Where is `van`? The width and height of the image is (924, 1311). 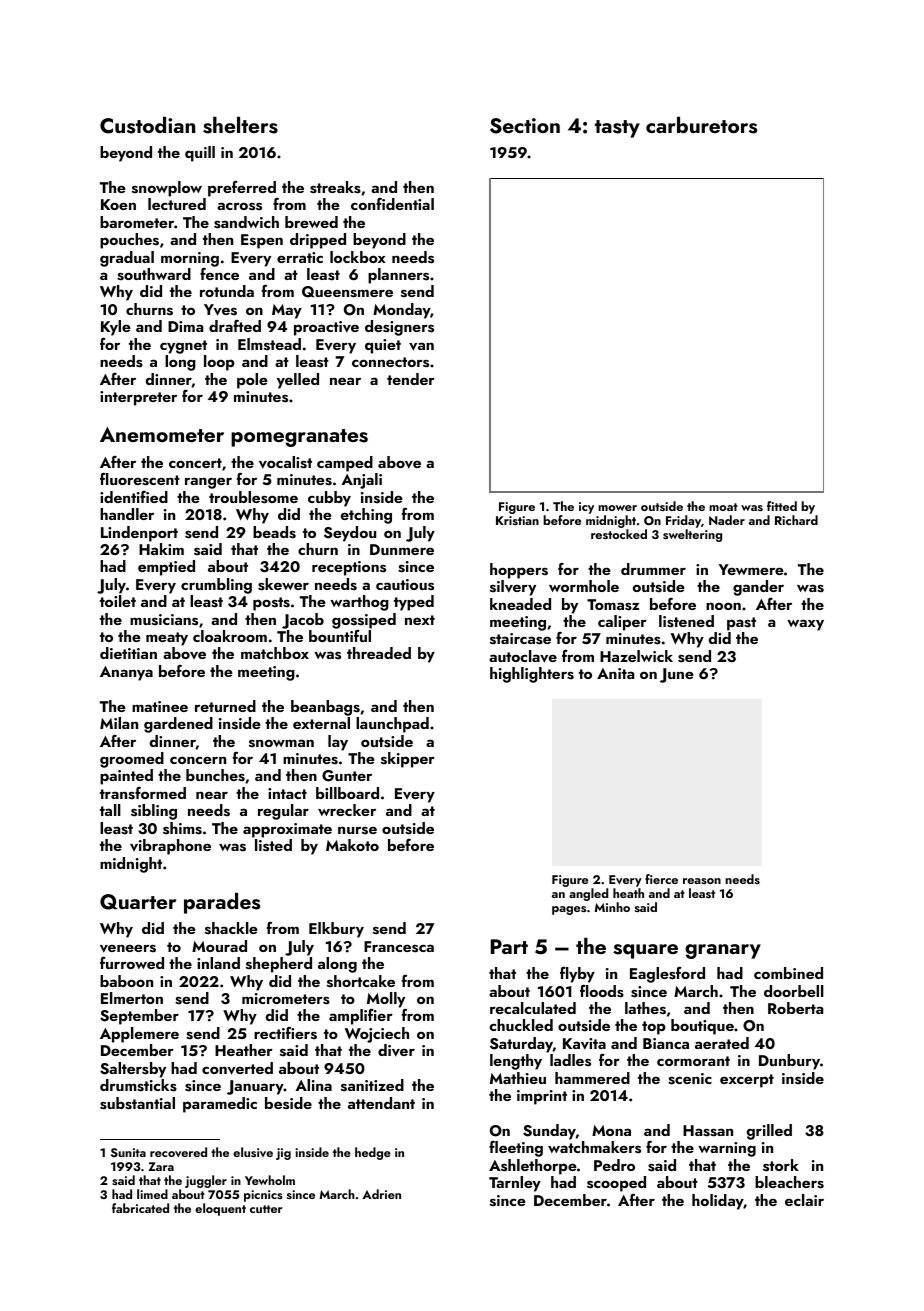
van is located at coordinates (421, 346).
